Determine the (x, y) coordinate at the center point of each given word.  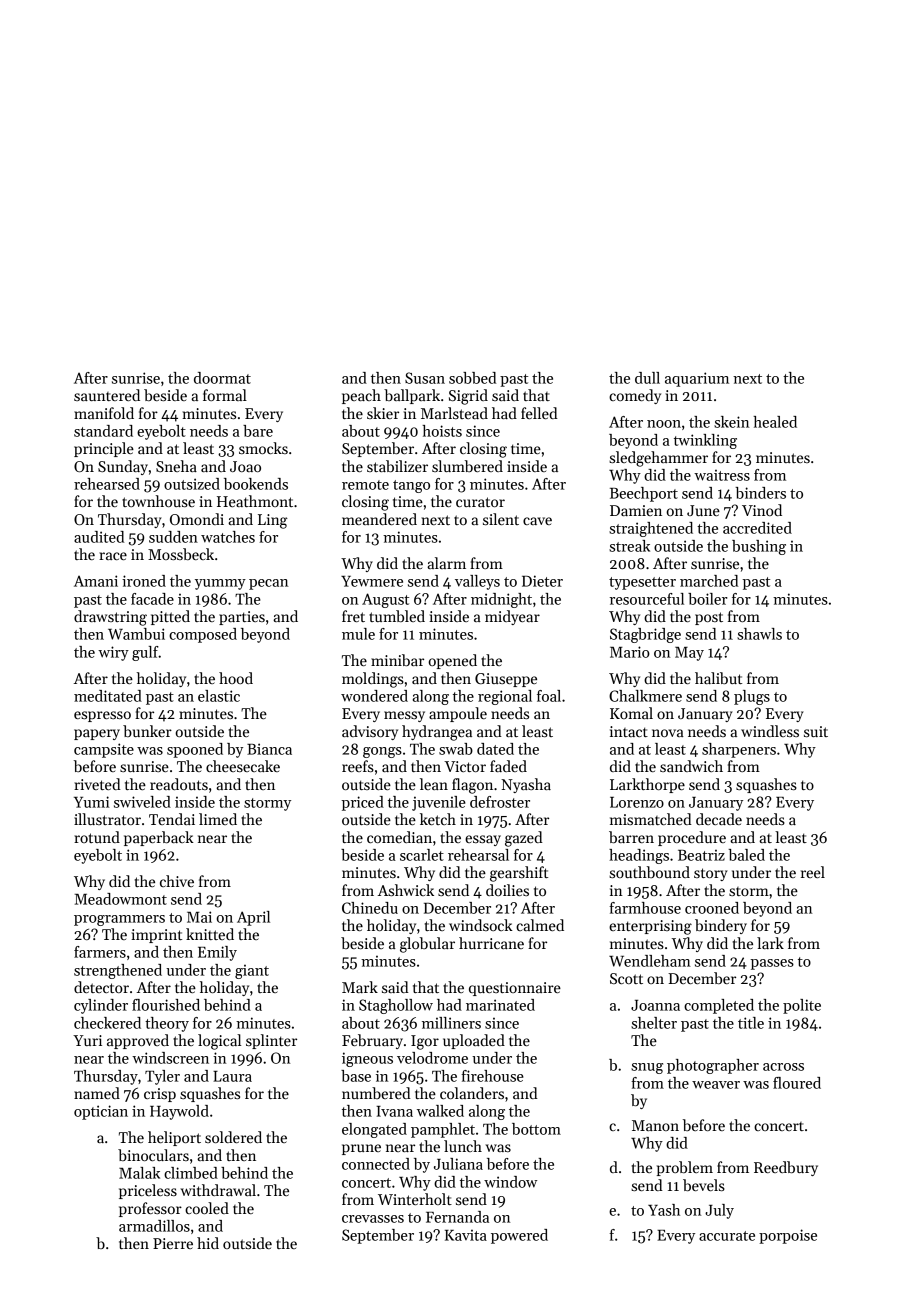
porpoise (788, 1236)
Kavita (466, 1235)
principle (104, 449)
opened (452, 661)
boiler (708, 599)
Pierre (173, 1243)
